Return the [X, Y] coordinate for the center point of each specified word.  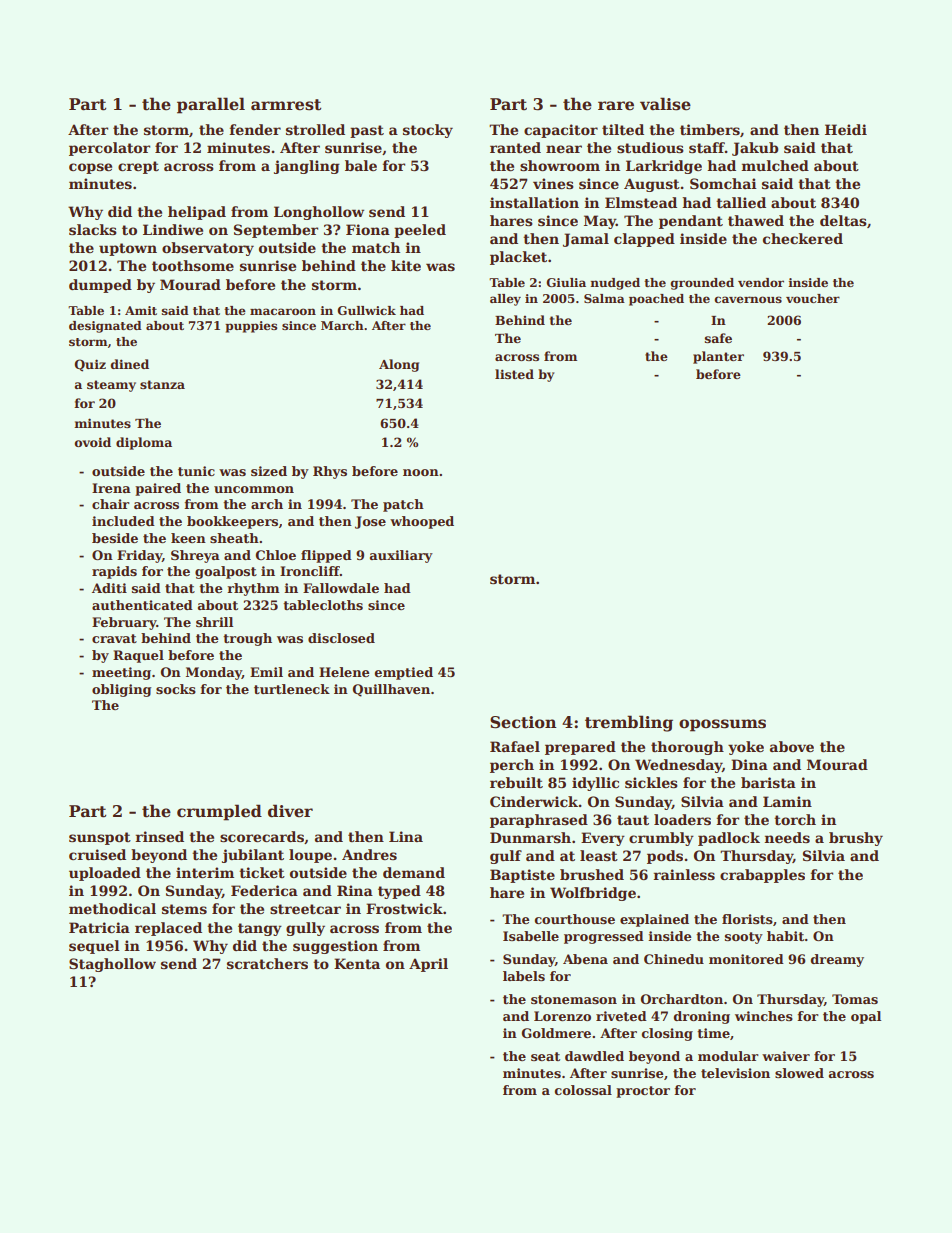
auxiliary [401, 556]
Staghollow [112, 965]
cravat [114, 638]
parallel [211, 105]
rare [616, 106]
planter [718, 357]
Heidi [846, 129]
